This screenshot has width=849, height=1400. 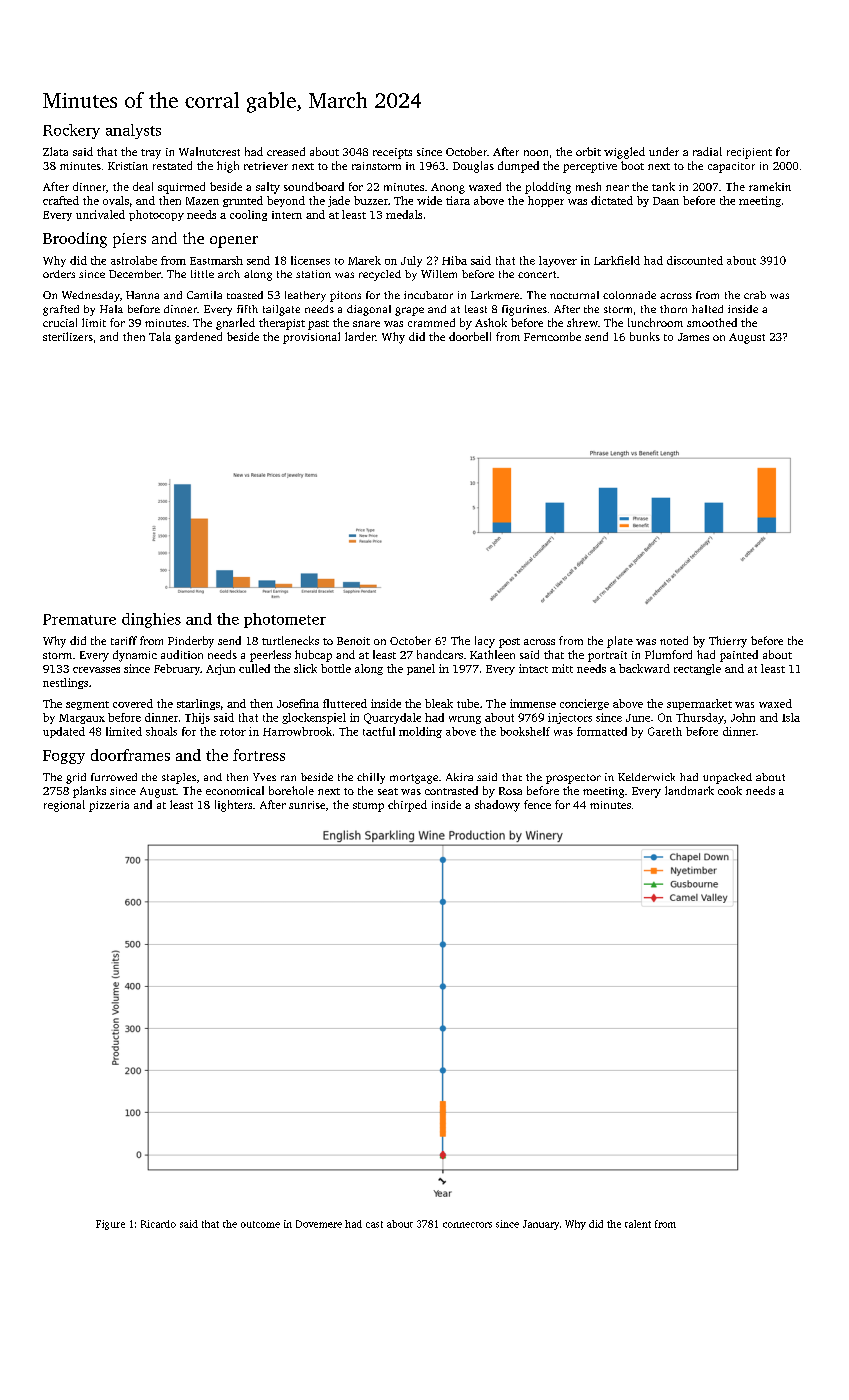 I want to click on Ricardo, so click(x=158, y=1224).
